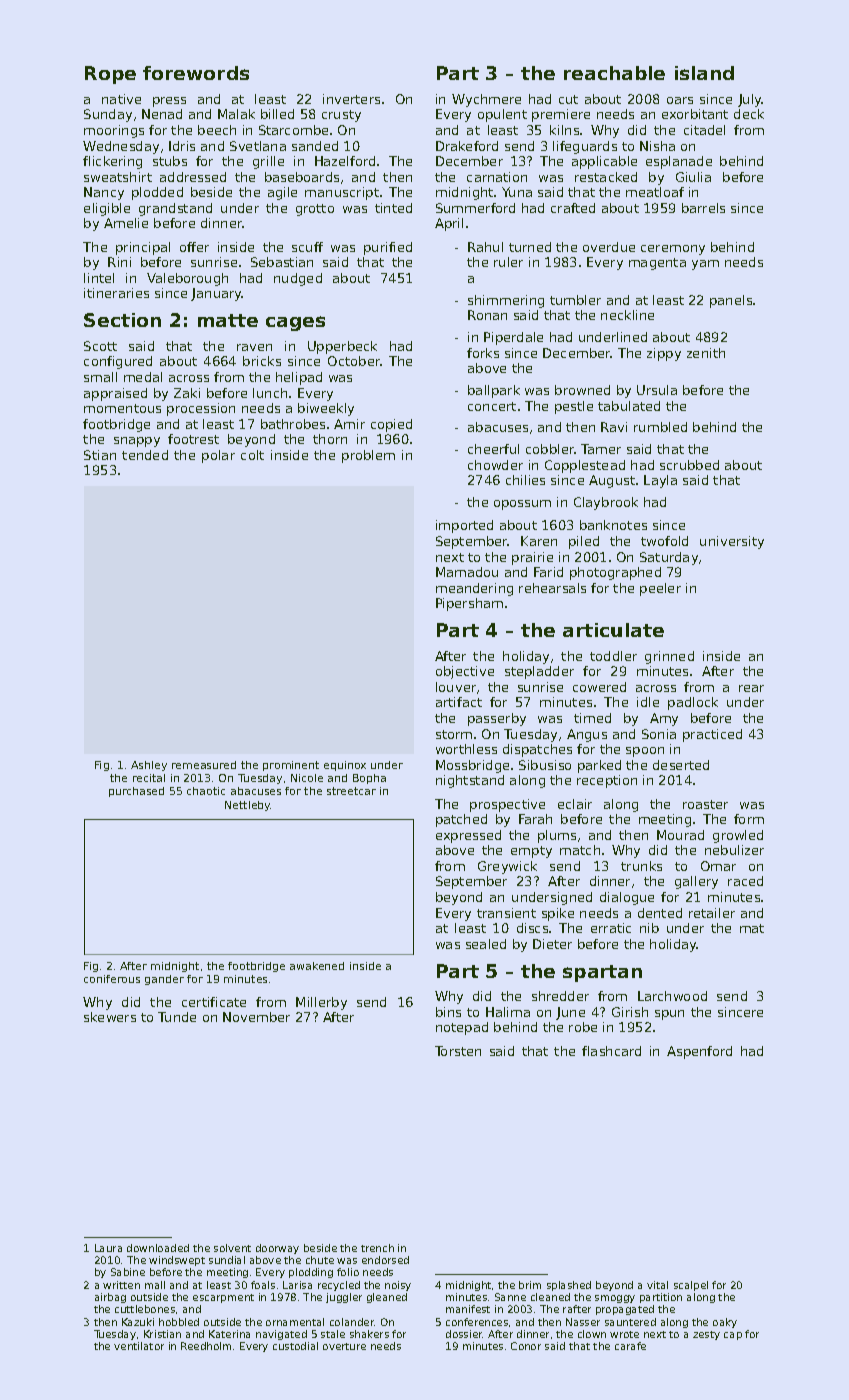 The image size is (849, 1400). Describe the element at coordinates (143, 377) in the image. I see `medal` at that location.
